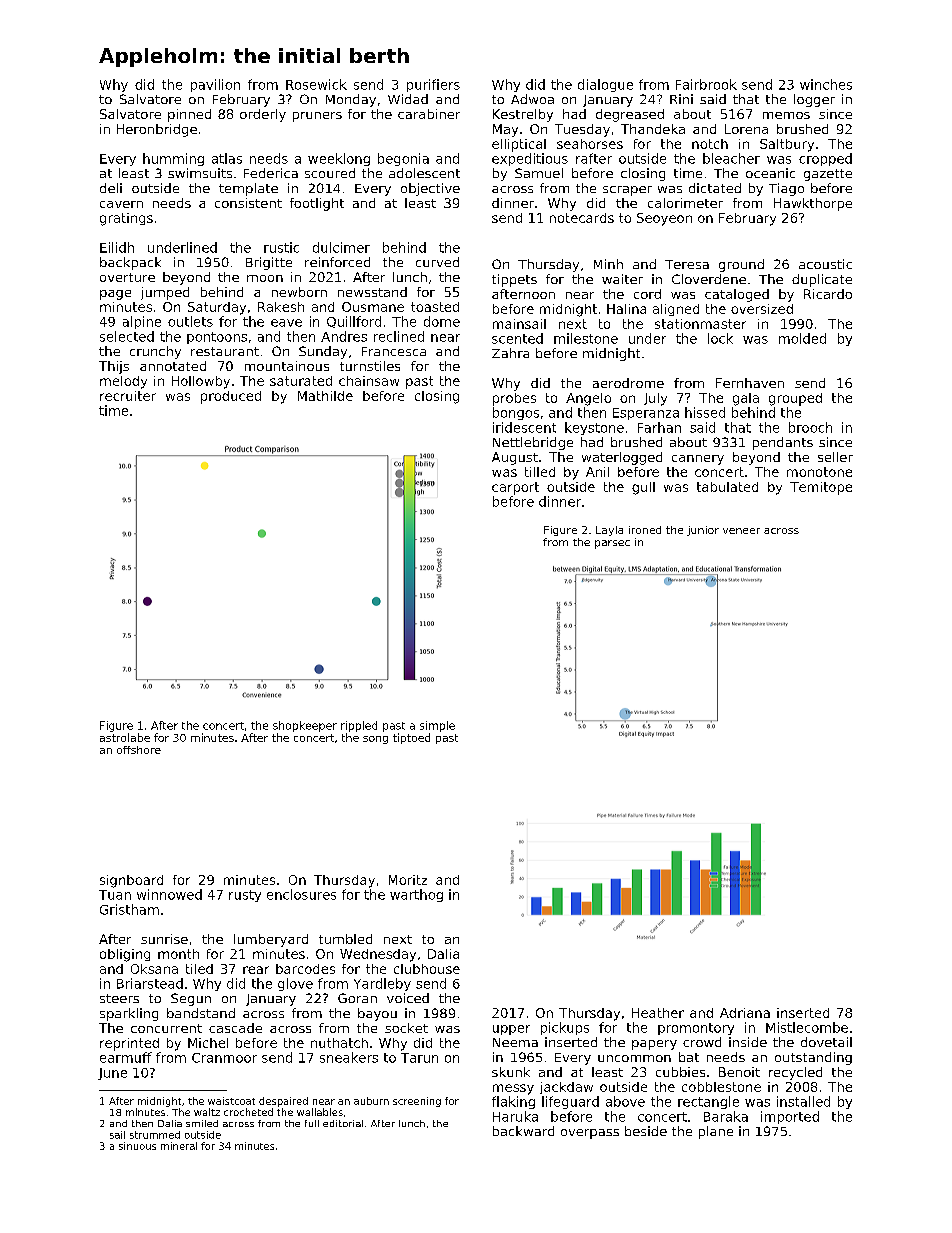 The image size is (952, 1233). What do you see at coordinates (199, 969) in the screenshot?
I see `tiled` at bounding box center [199, 969].
